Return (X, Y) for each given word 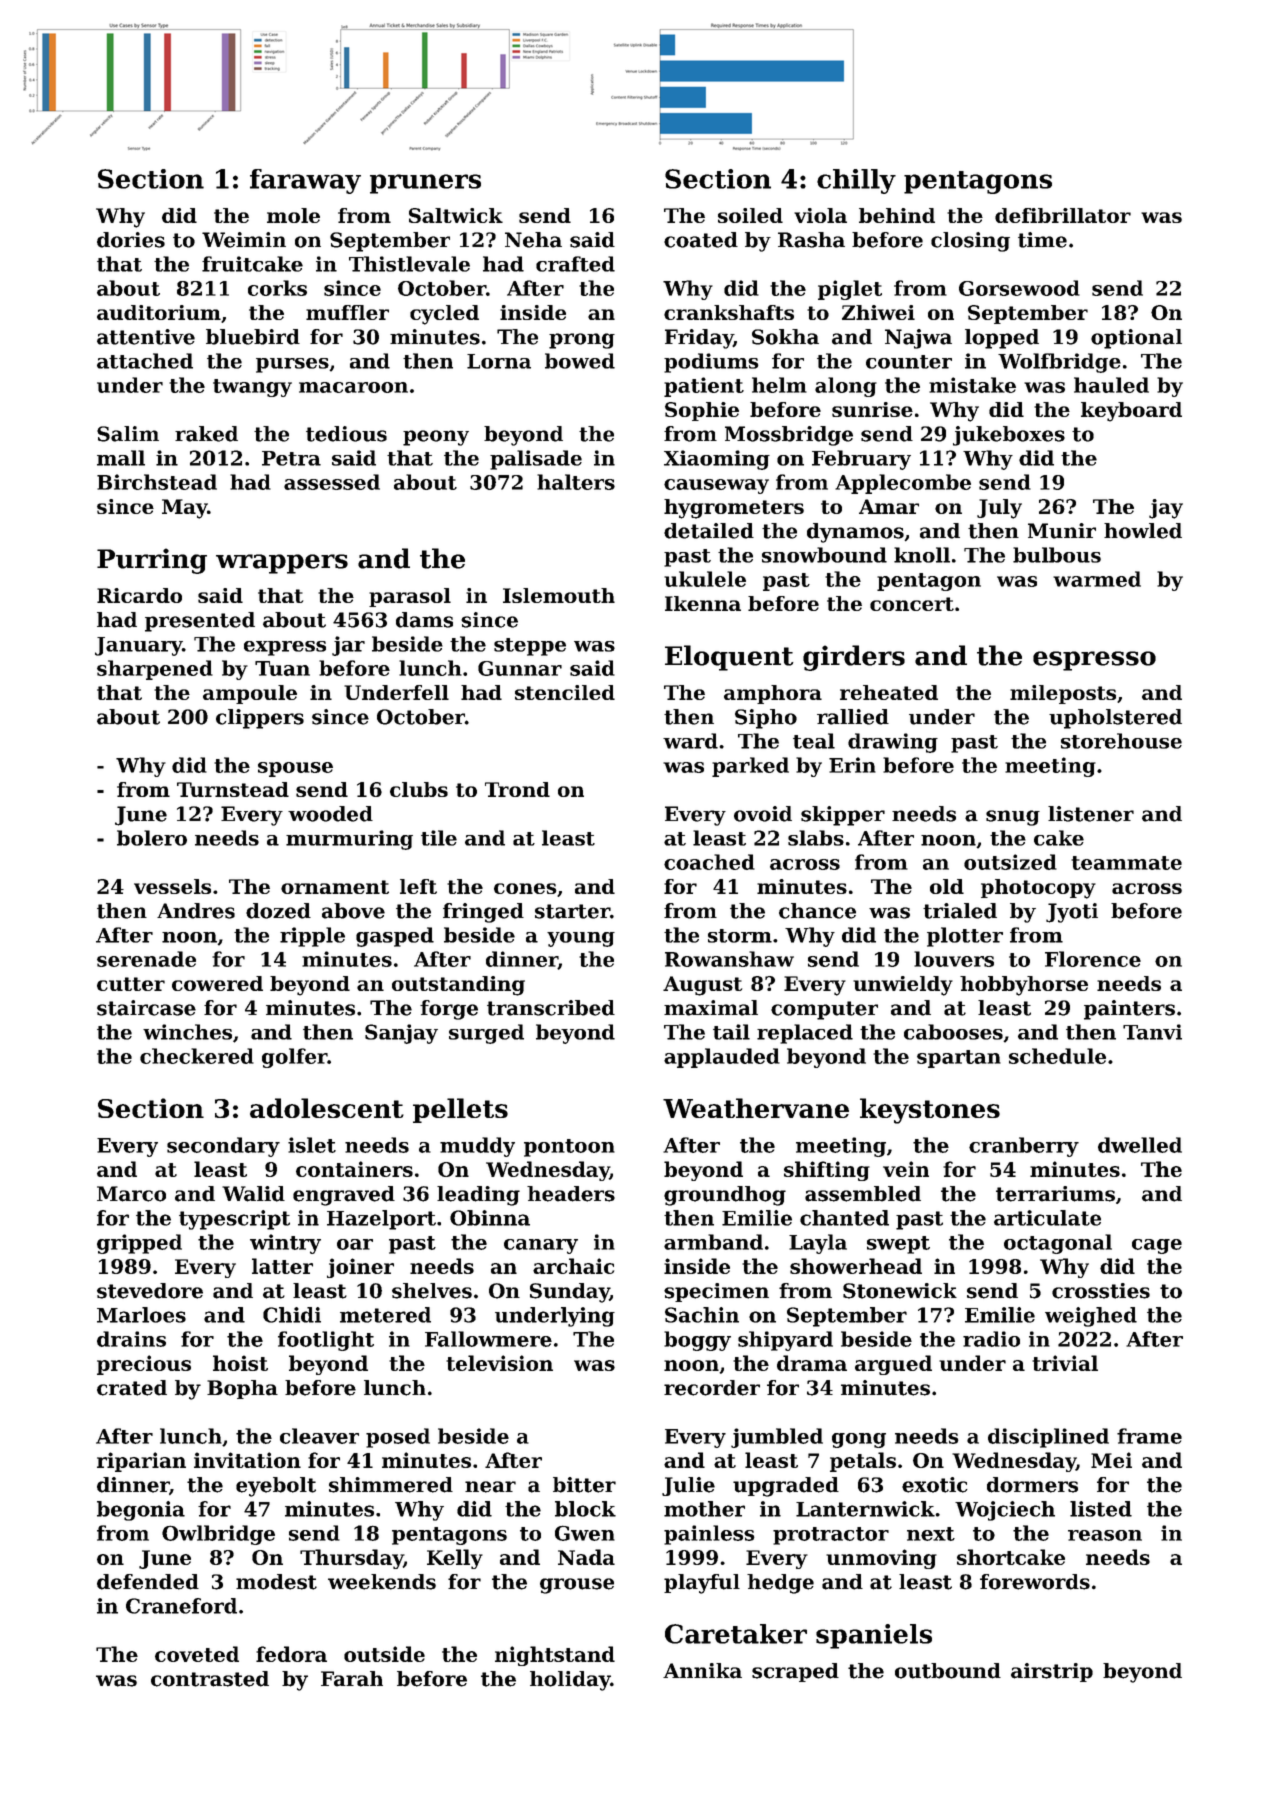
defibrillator (1063, 215)
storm (740, 936)
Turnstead (233, 789)
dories (131, 240)
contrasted (210, 1679)
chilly (856, 181)
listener (1091, 814)
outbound (948, 1671)
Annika (702, 1671)
